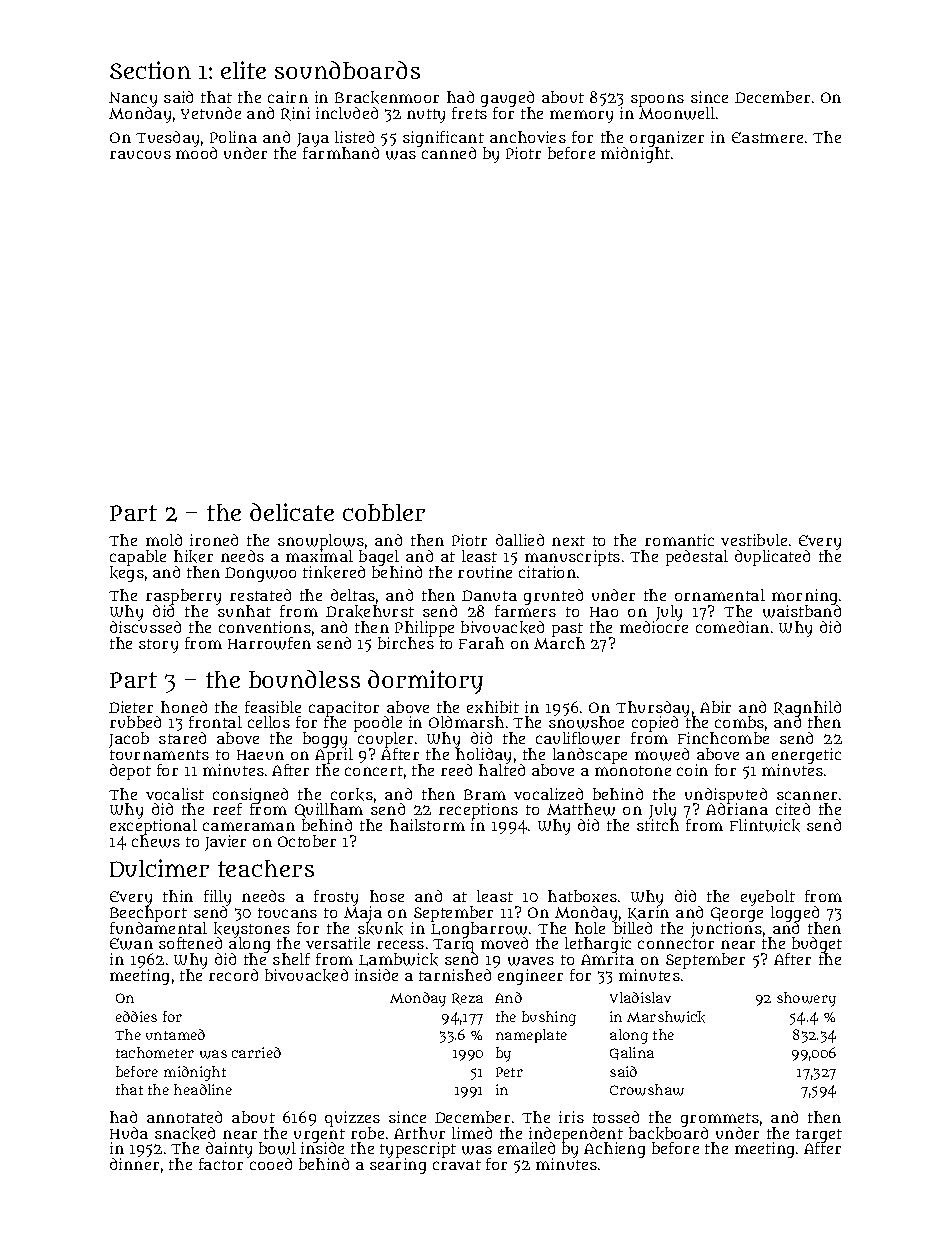 This page has height=1233, width=952. I want to click on cravat, so click(457, 1165).
